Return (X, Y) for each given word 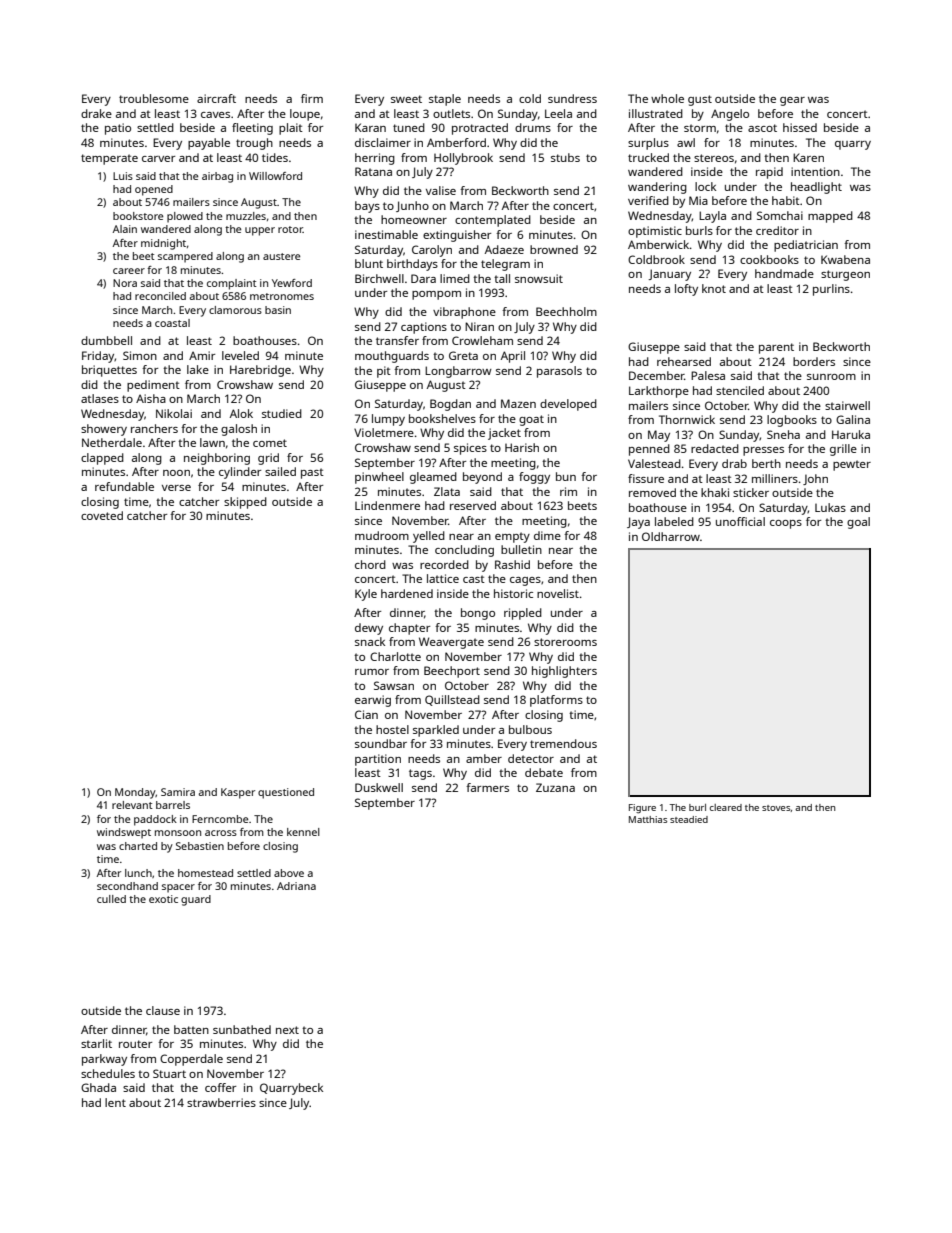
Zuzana (555, 787)
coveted (102, 515)
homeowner (414, 219)
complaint (232, 284)
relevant (132, 805)
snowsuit (539, 278)
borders (814, 361)
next (287, 1030)
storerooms (565, 642)
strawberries (221, 1102)
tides (275, 157)
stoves (776, 808)
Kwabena (845, 259)
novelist (558, 593)
